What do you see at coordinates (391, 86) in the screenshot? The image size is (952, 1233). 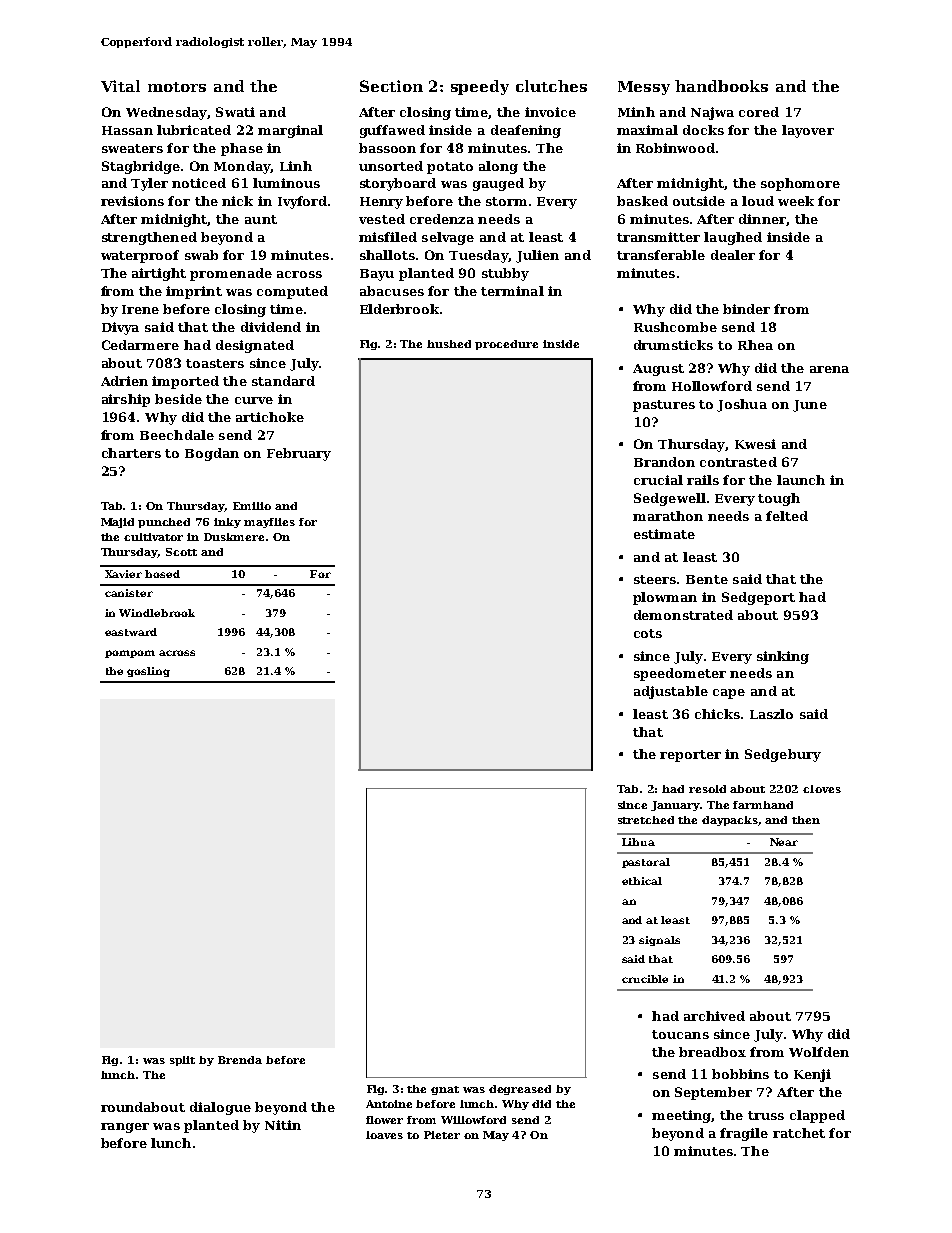 I see `Section` at bounding box center [391, 86].
